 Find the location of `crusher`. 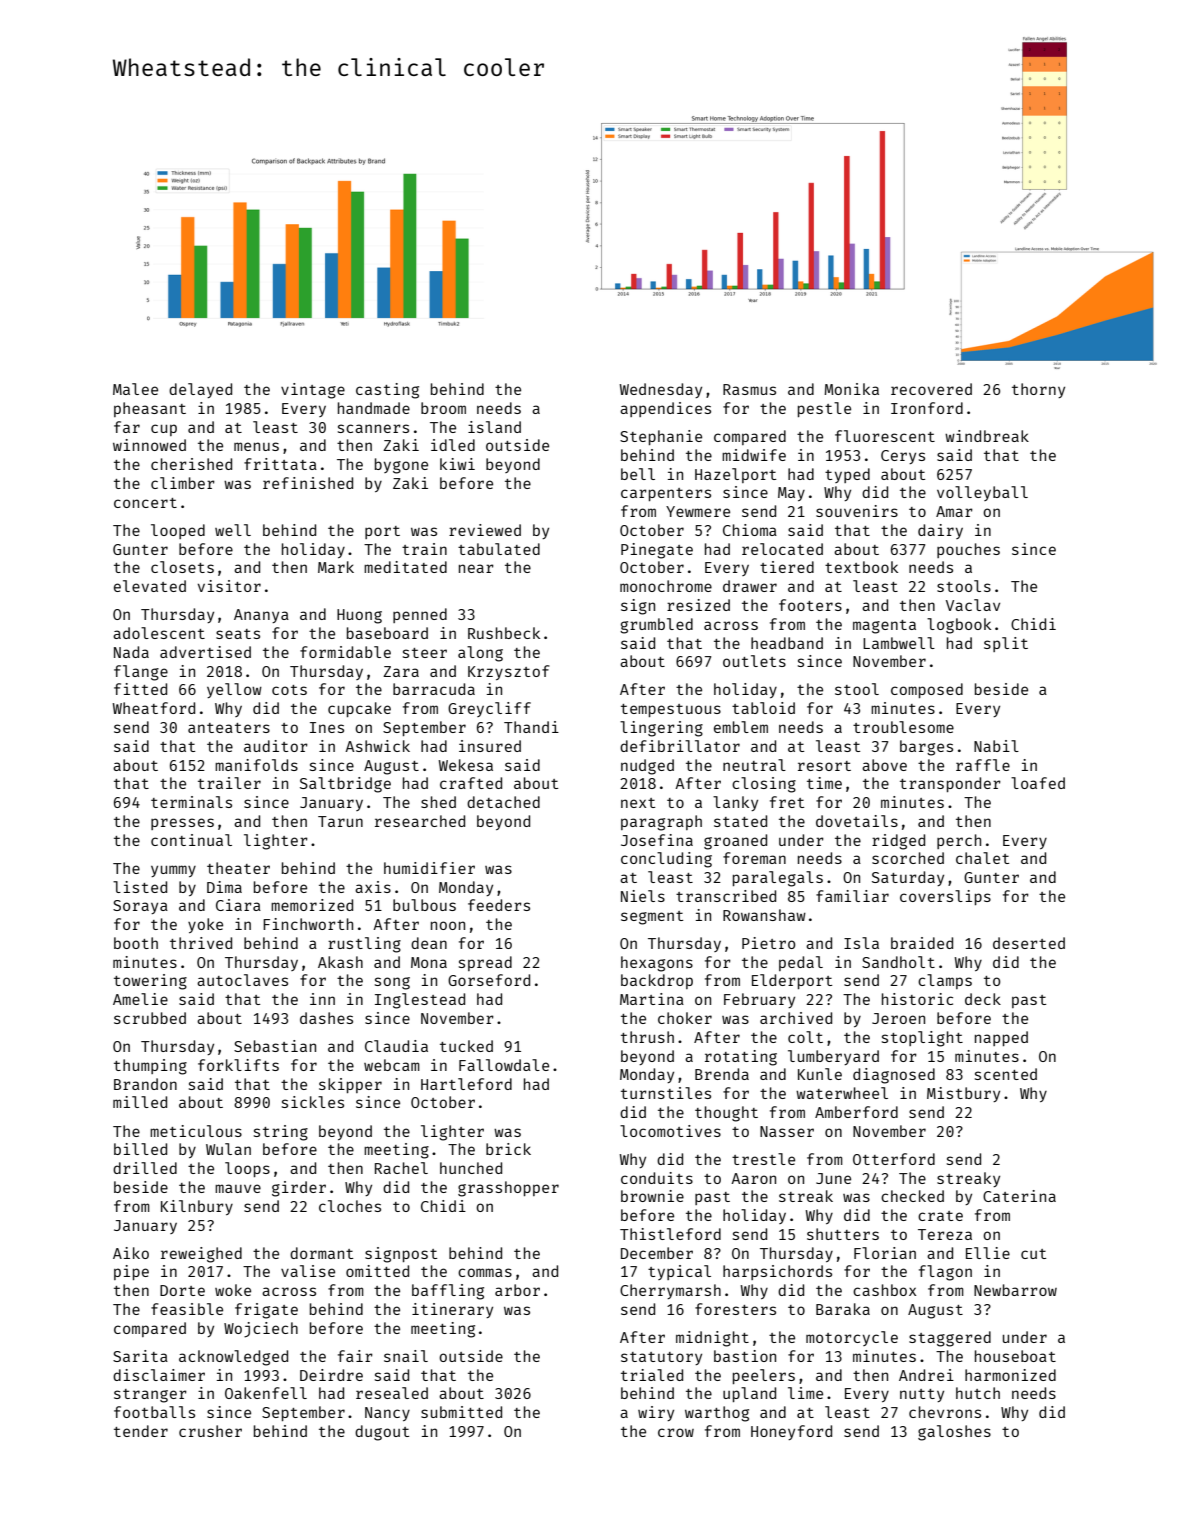

crusher is located at coordinates (210, 1431).
